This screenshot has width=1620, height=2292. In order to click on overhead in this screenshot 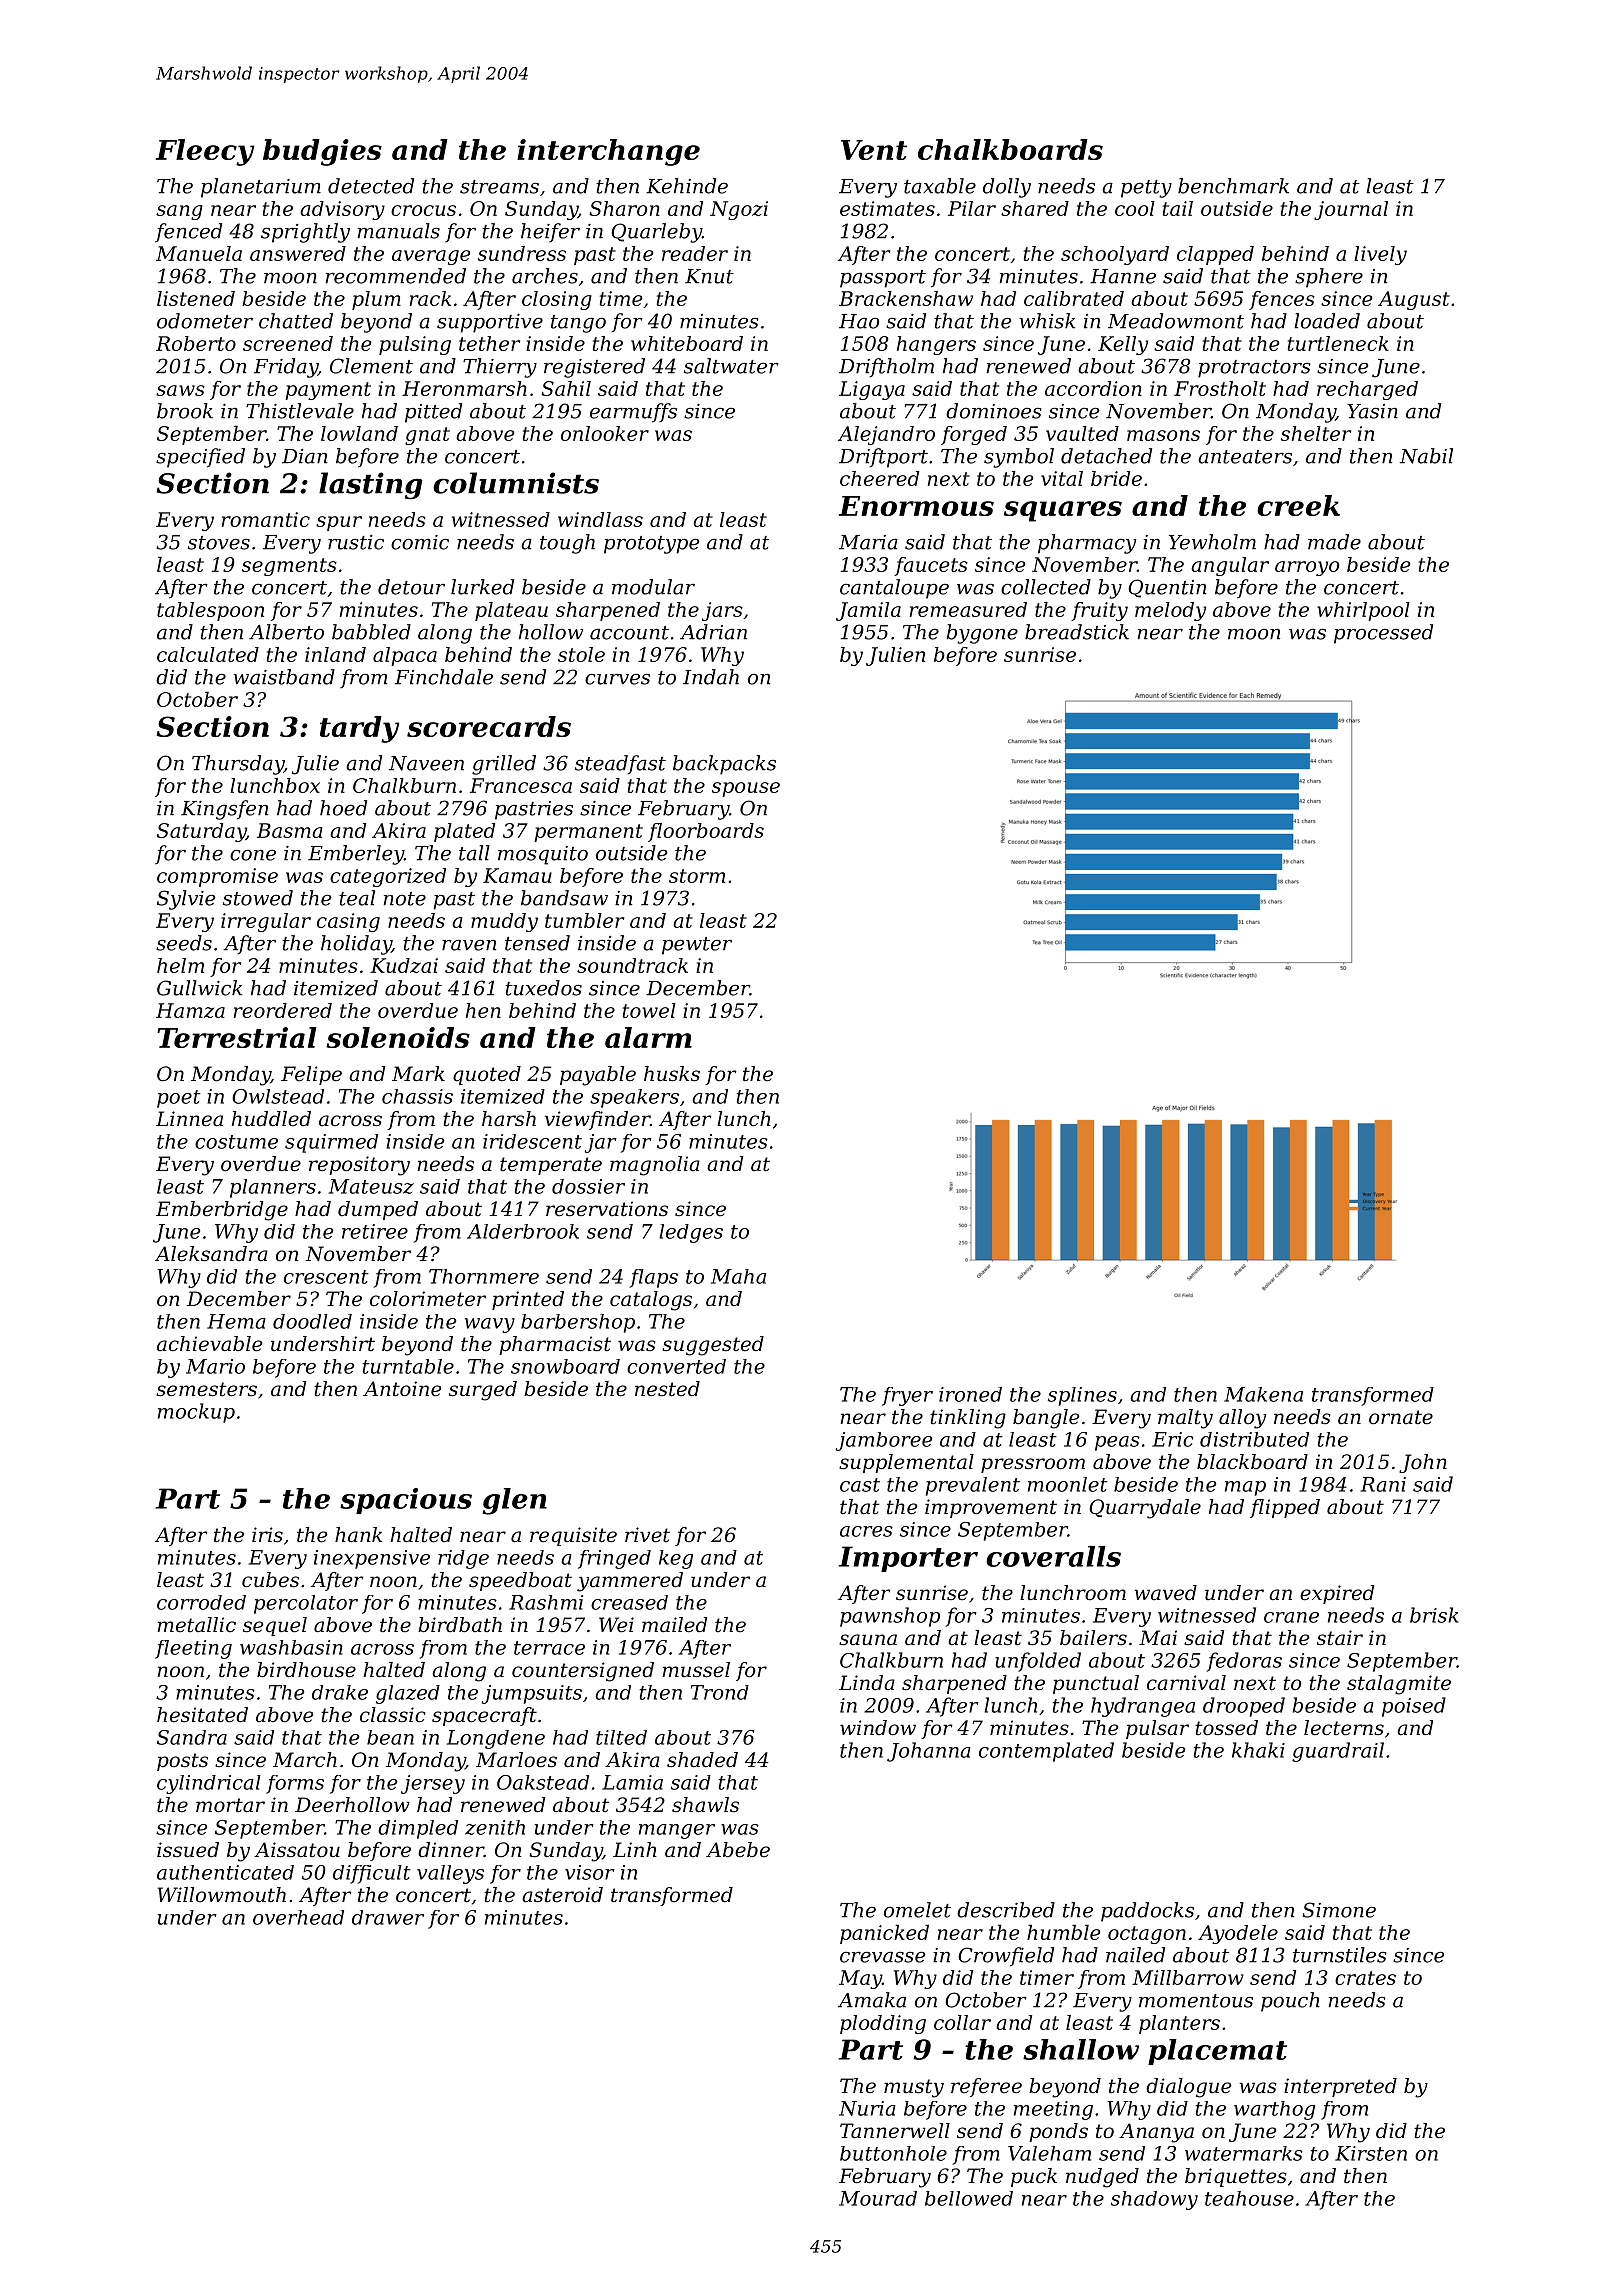, I will do `click(298, 1917)`.
